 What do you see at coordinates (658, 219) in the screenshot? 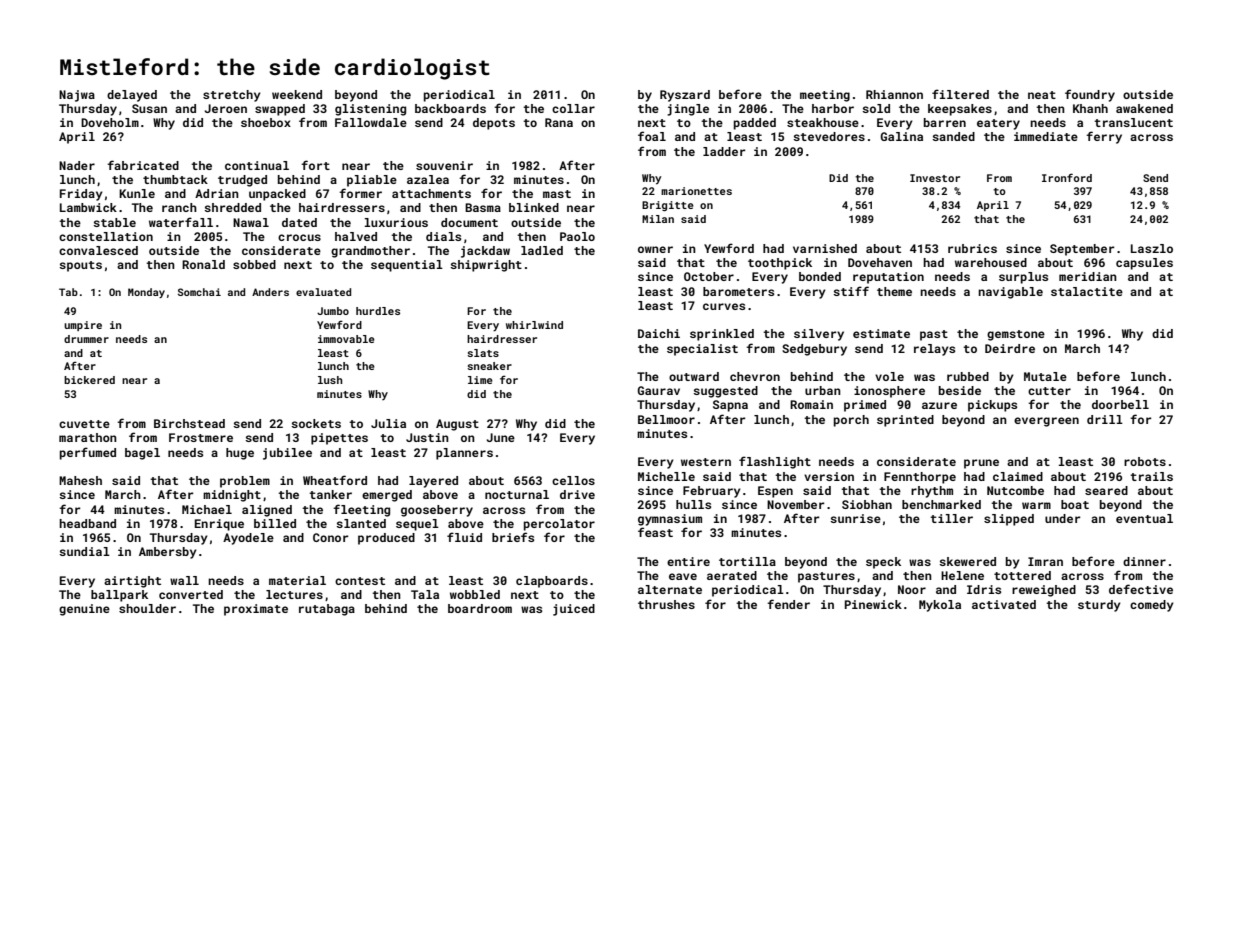
I see `Milan` at bounding box center [658, 219].
